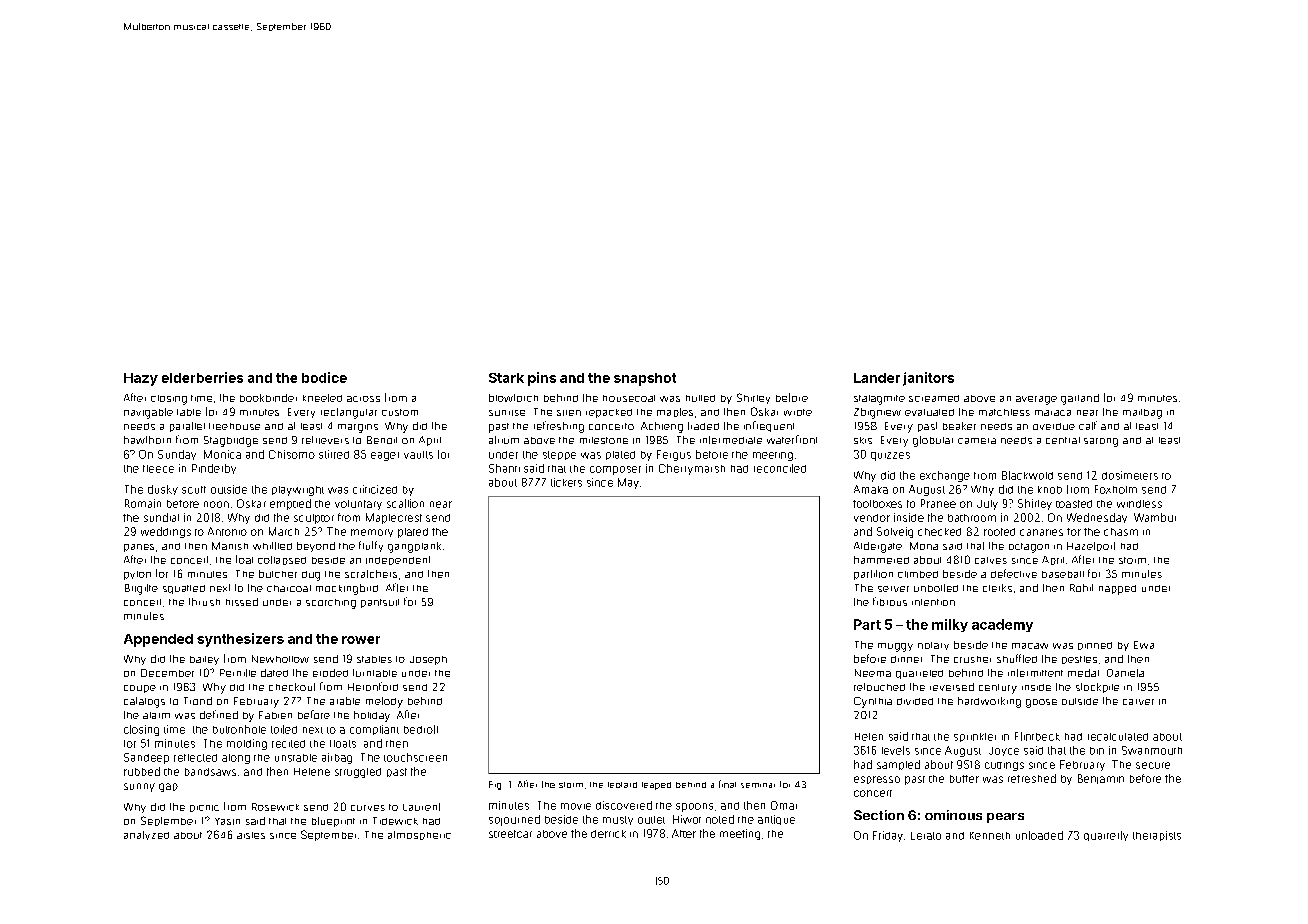  I want to click on hawthorn, so click(147, 440).
